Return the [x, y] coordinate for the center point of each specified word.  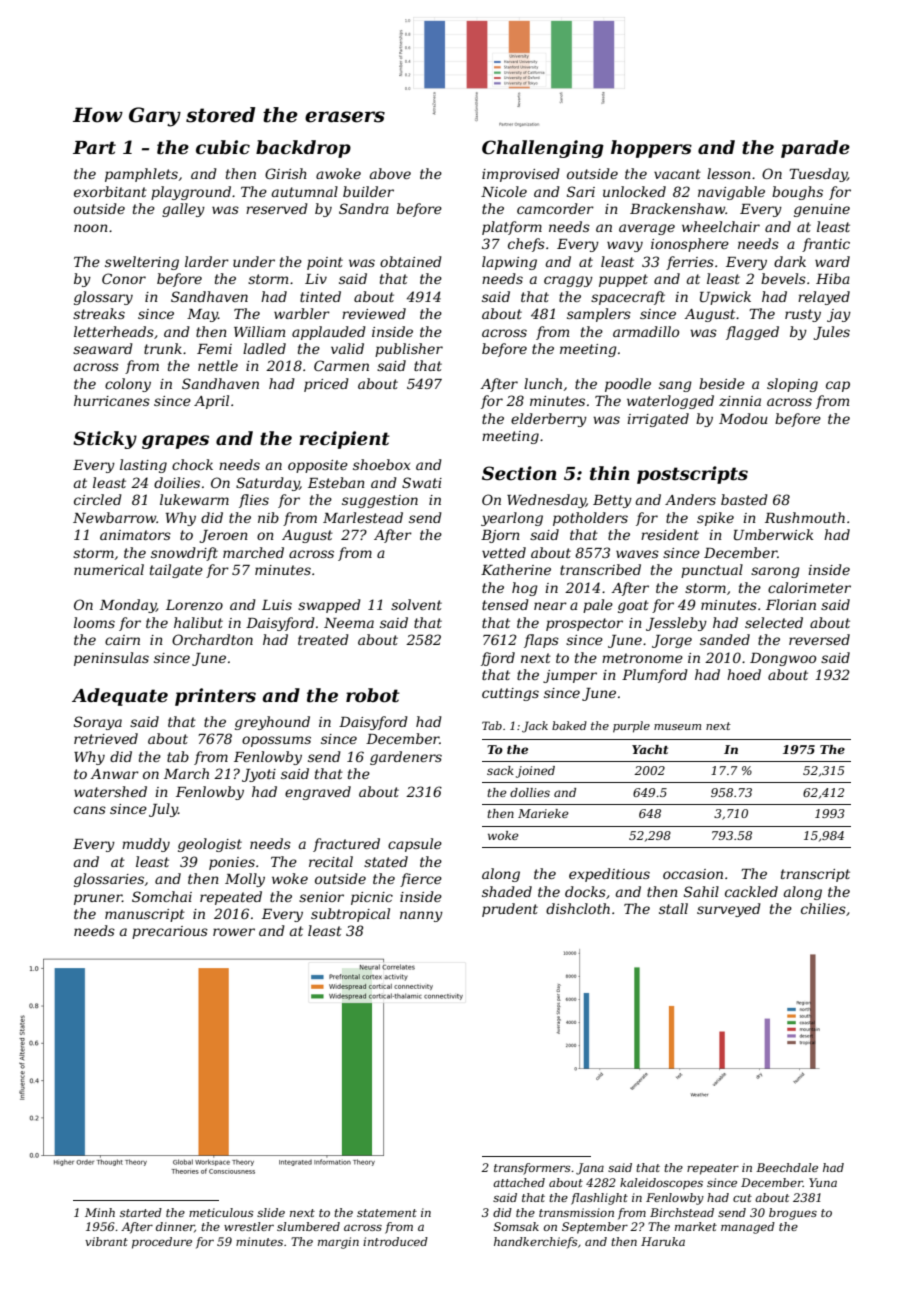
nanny [421, 916]
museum [677, 727]
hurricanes [112, 400]
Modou [743, 418]
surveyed [729, 910]
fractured [346, 845]
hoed [744, 674]
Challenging [543, 149]
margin [338, 1243]
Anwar [114, 774]
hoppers [651, 149]
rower [234, 932]
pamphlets [141, 175]
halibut [198, 622]
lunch [543, 383]
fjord [498, 659]
